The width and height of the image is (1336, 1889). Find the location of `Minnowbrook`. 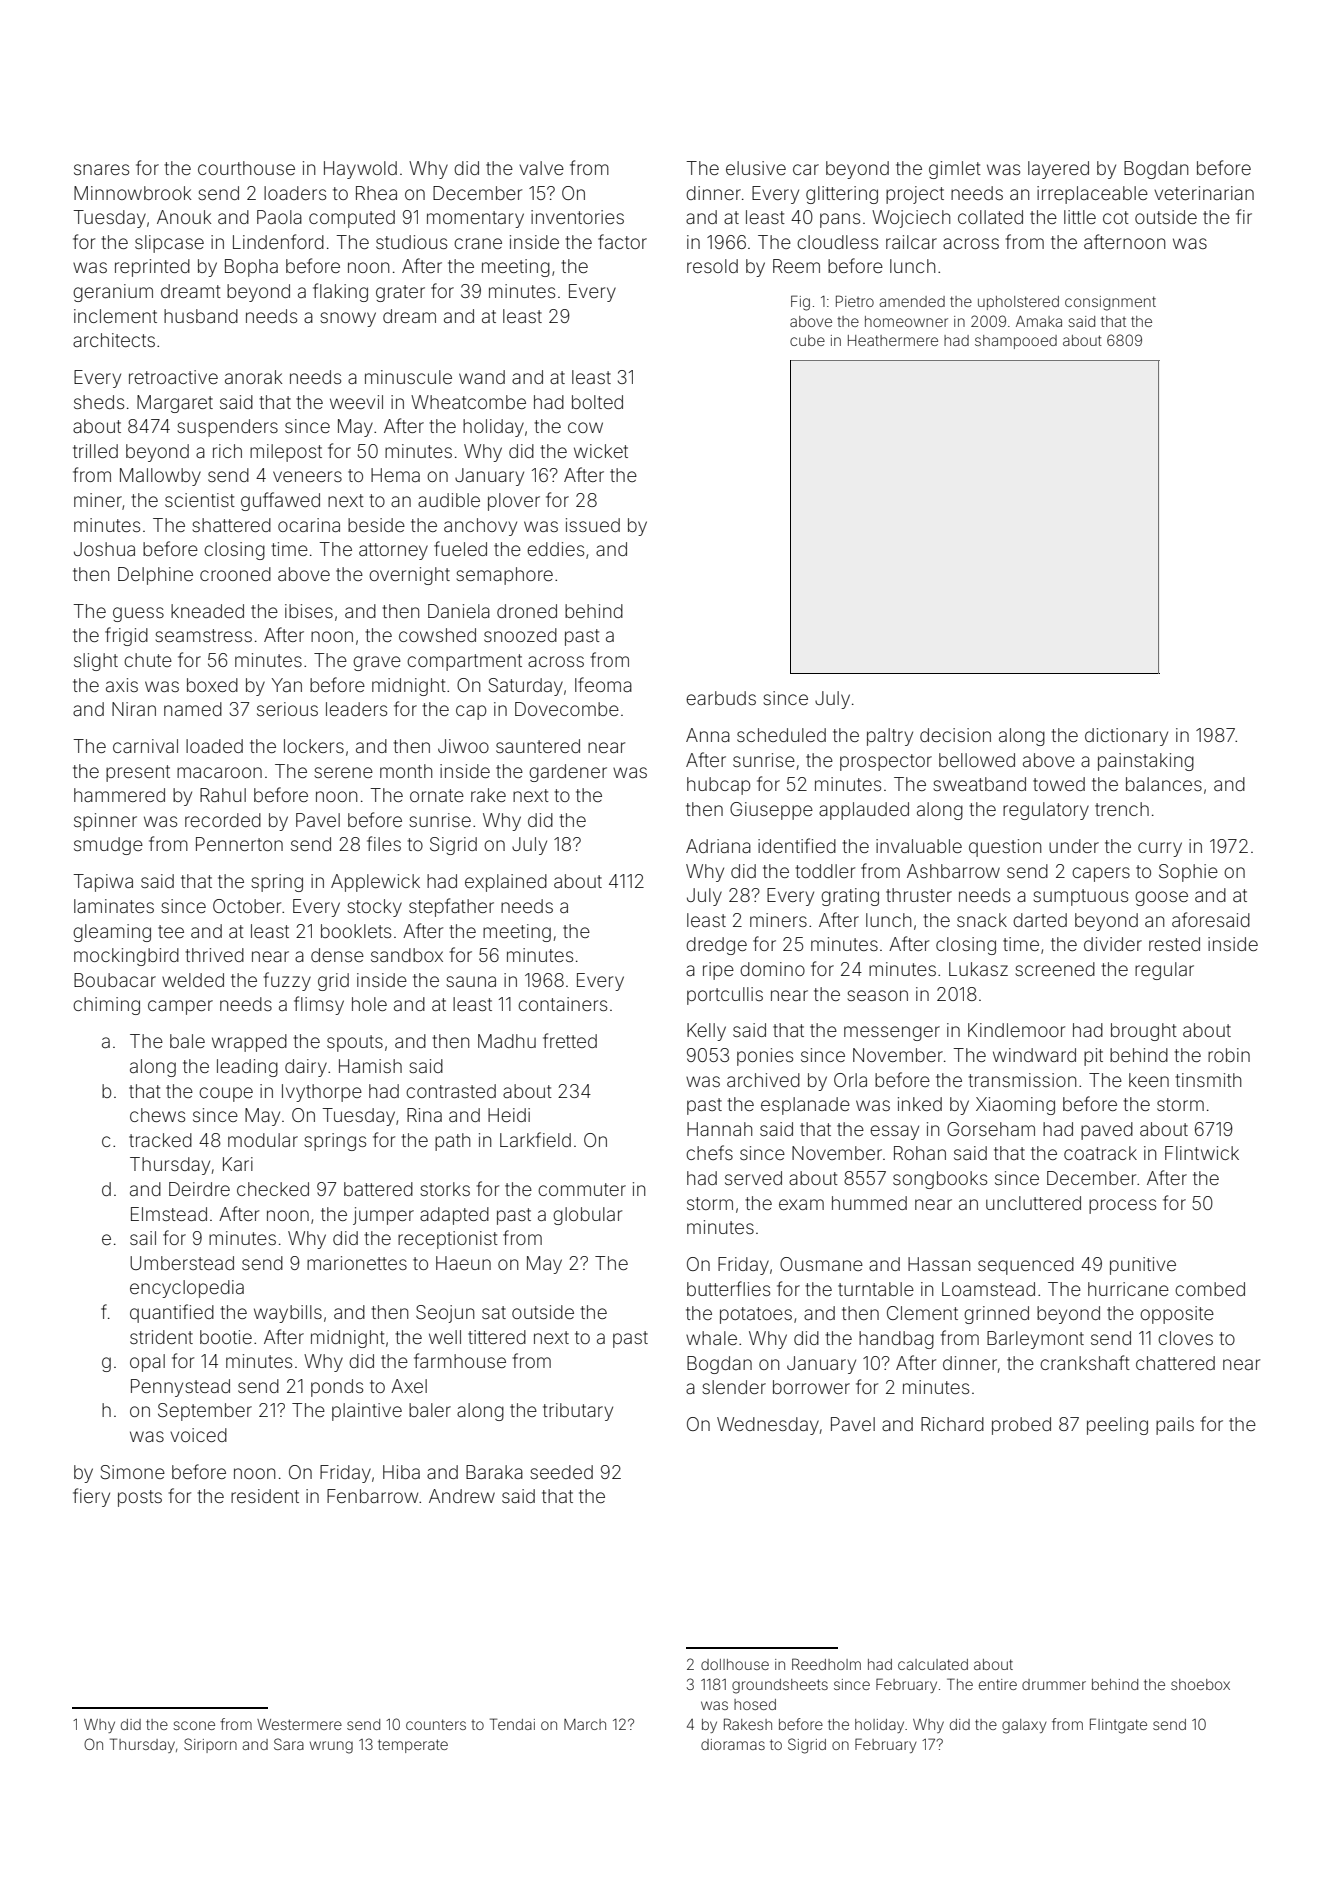

Minnowbrook is located at coordinates (132, 193).
